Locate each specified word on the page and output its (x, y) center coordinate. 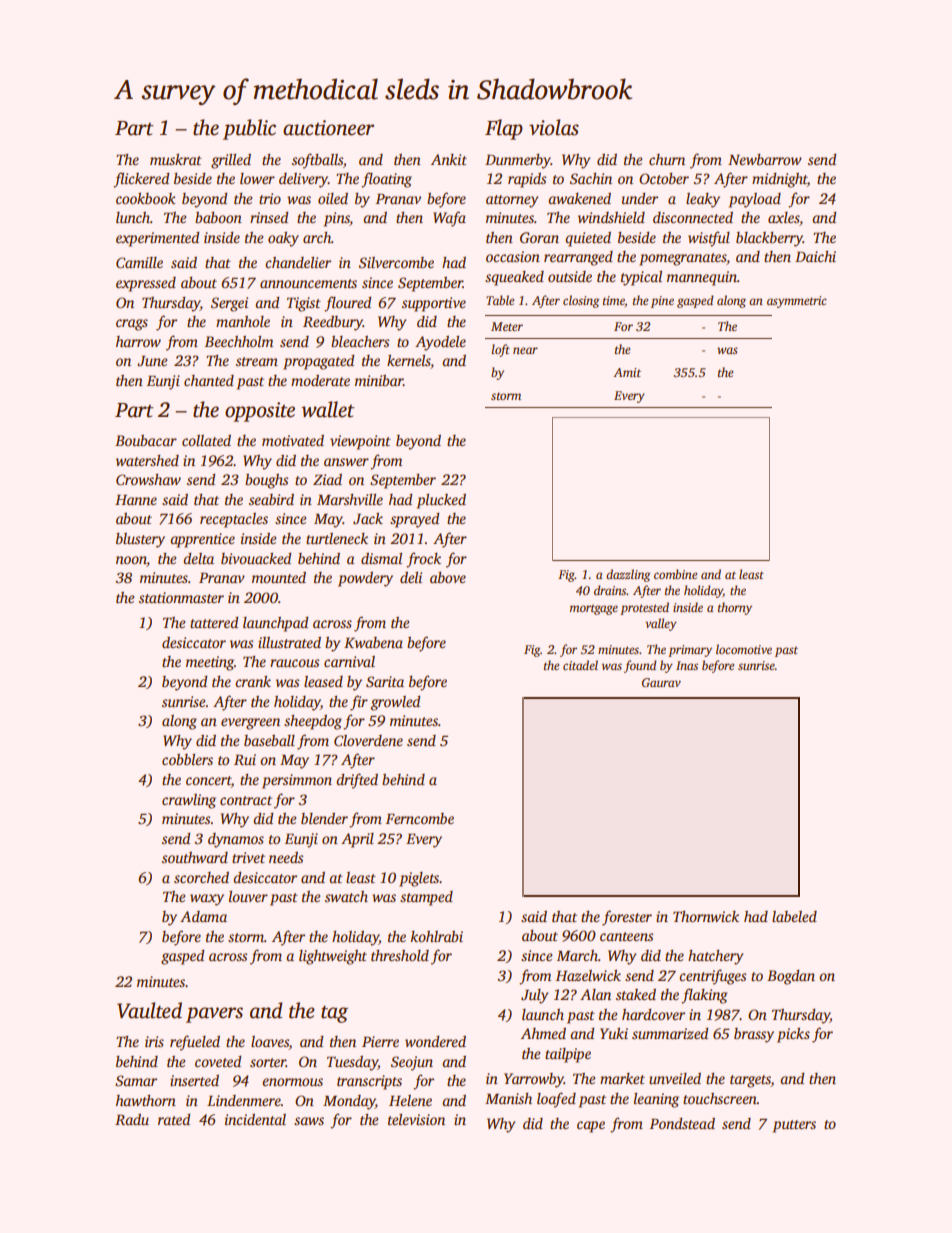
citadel (580, 665)
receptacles (234, 520)
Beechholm (239, 341)
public (249, 129)
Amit (627, 372)
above (448, 577)
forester (627, 918)
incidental (255, 1119)
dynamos (236, 840)
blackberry (769, 239)
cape (591, 1127)
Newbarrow (765, 159)
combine (675, 574)
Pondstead (682, 1123)
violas (554, 127)
